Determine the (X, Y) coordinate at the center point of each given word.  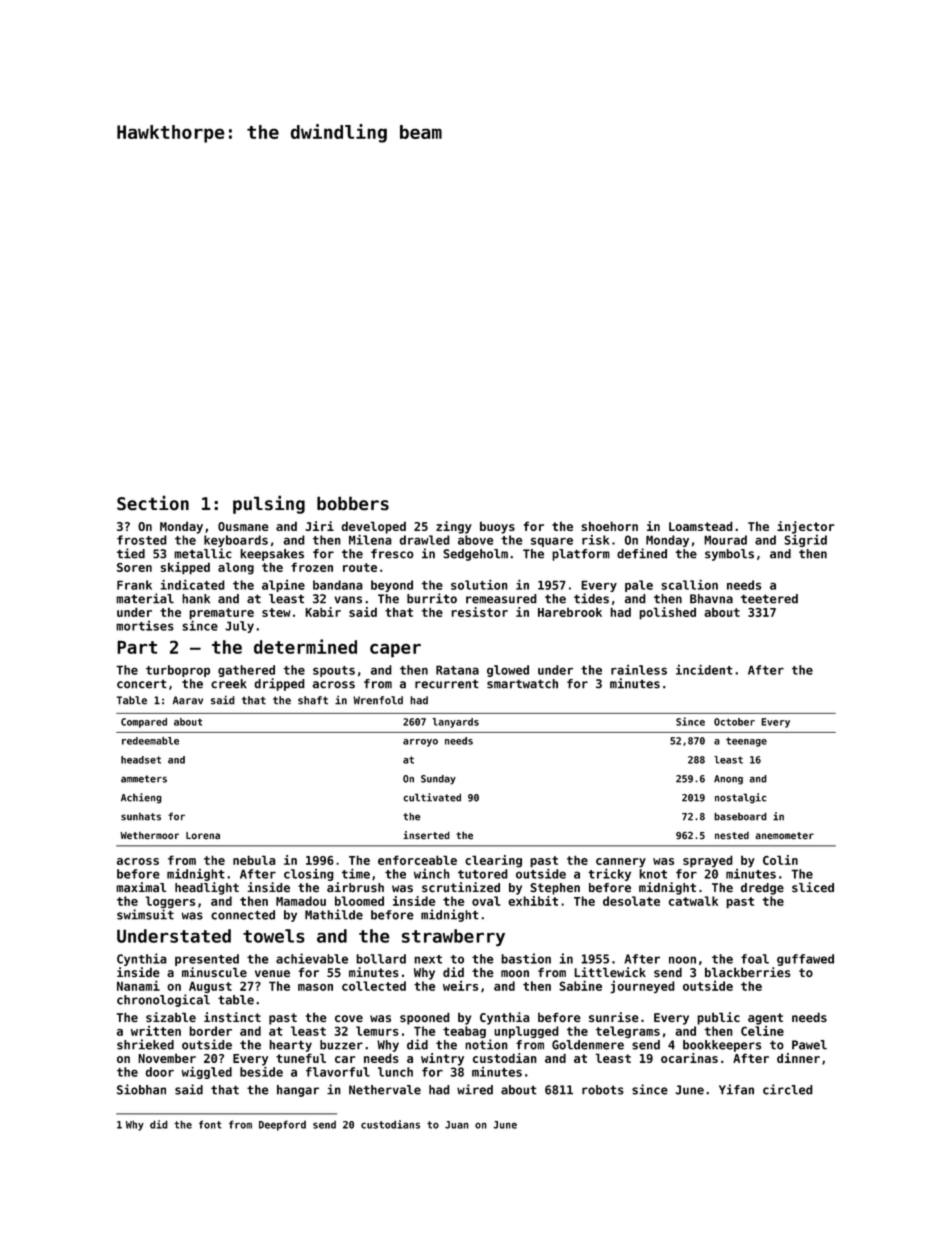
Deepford (282, 1125)
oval (486, 901)
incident (704, 670)
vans (348, 600)
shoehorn (609, 526)
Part (137, 647)
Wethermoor (149, 836)
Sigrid (805, 541)
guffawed (805, 960)
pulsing (269, 504)
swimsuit (145, 914)
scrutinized (461, 887)
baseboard (740, 816)
